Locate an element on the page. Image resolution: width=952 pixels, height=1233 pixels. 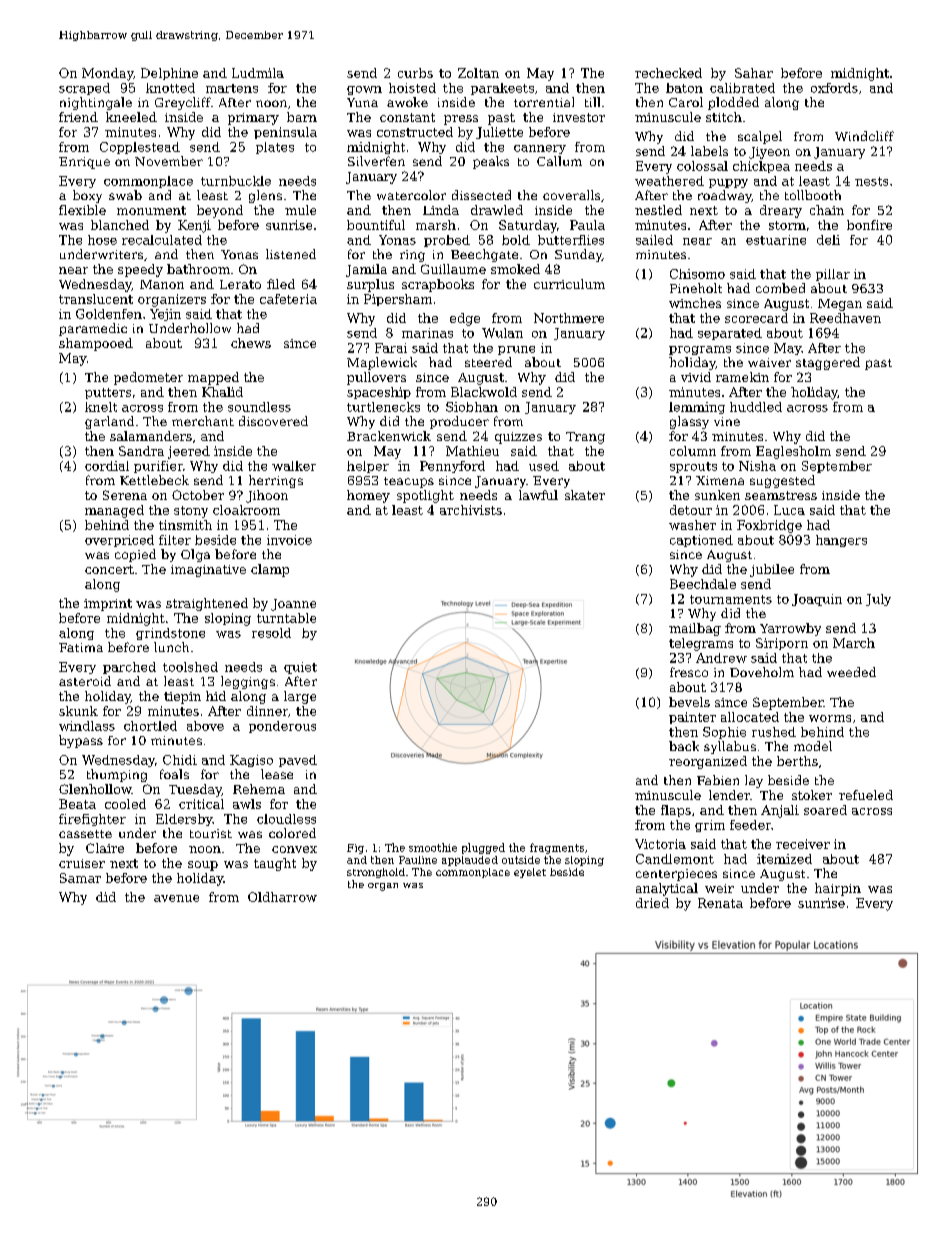
Eaglesholm is located at coordinates (793, 452).
